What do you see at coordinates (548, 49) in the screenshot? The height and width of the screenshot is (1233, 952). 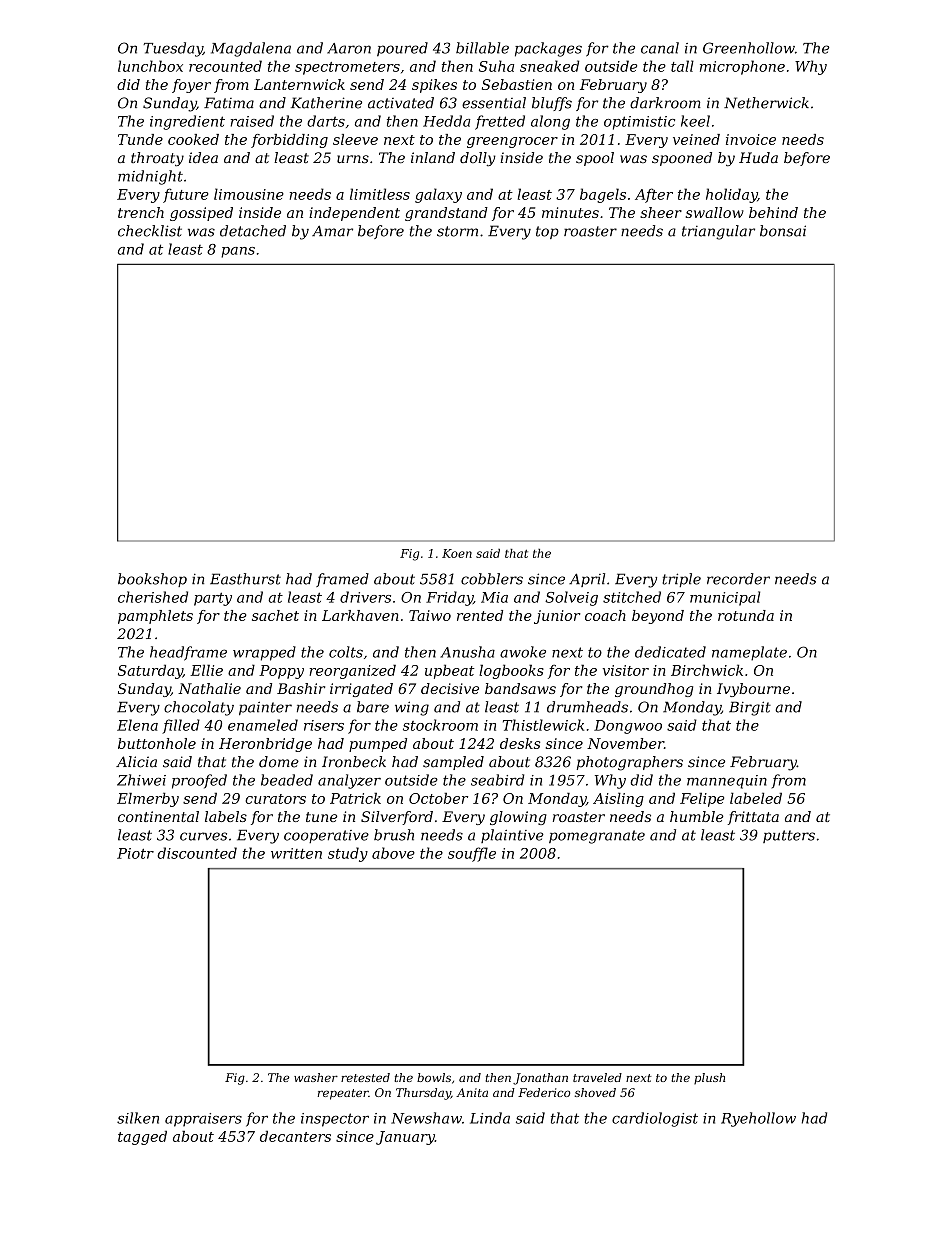 I see `packages` at bounding box center [548, 49].
